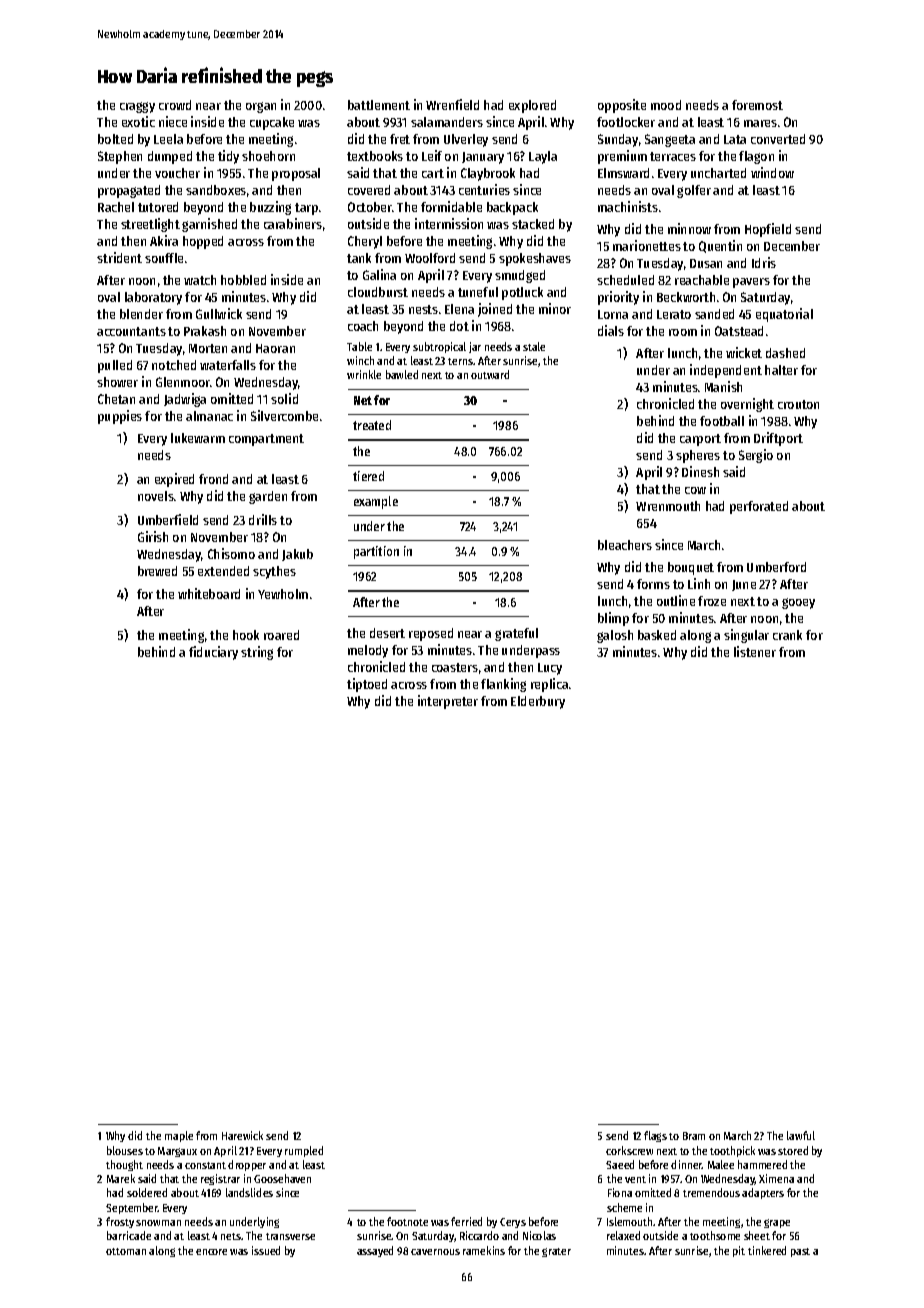 The width and height of the page is (924, 1308). Describe the element at coordinates (516, 634) in the page. I see `grateful` at that location.
